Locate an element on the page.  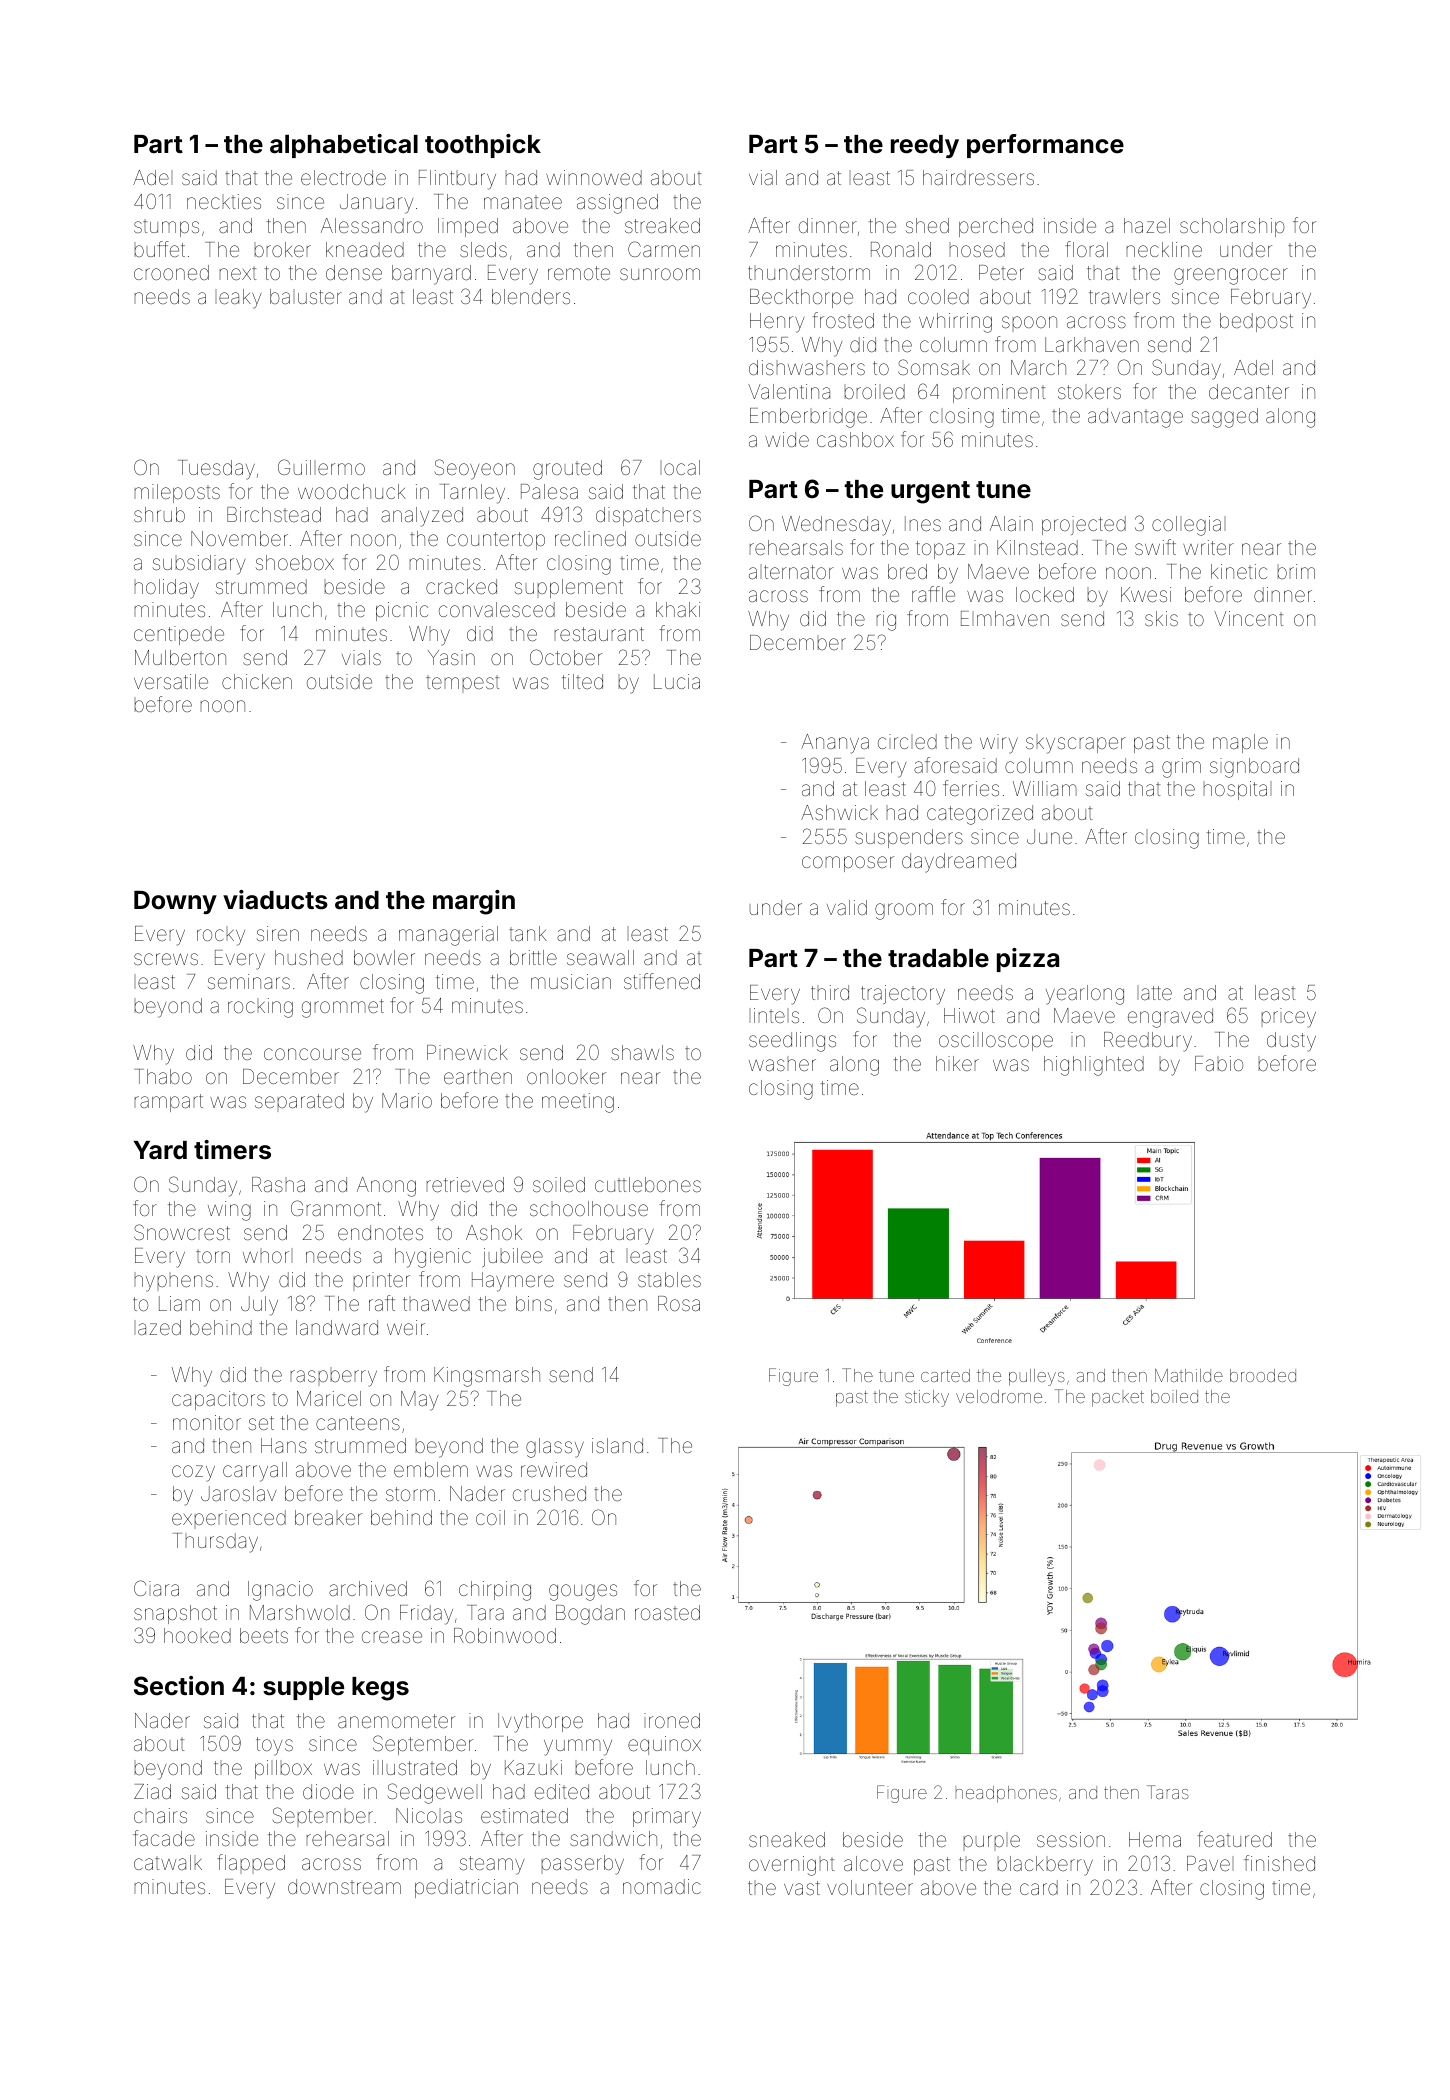
kegs is located at coordinates (380, 1689).
